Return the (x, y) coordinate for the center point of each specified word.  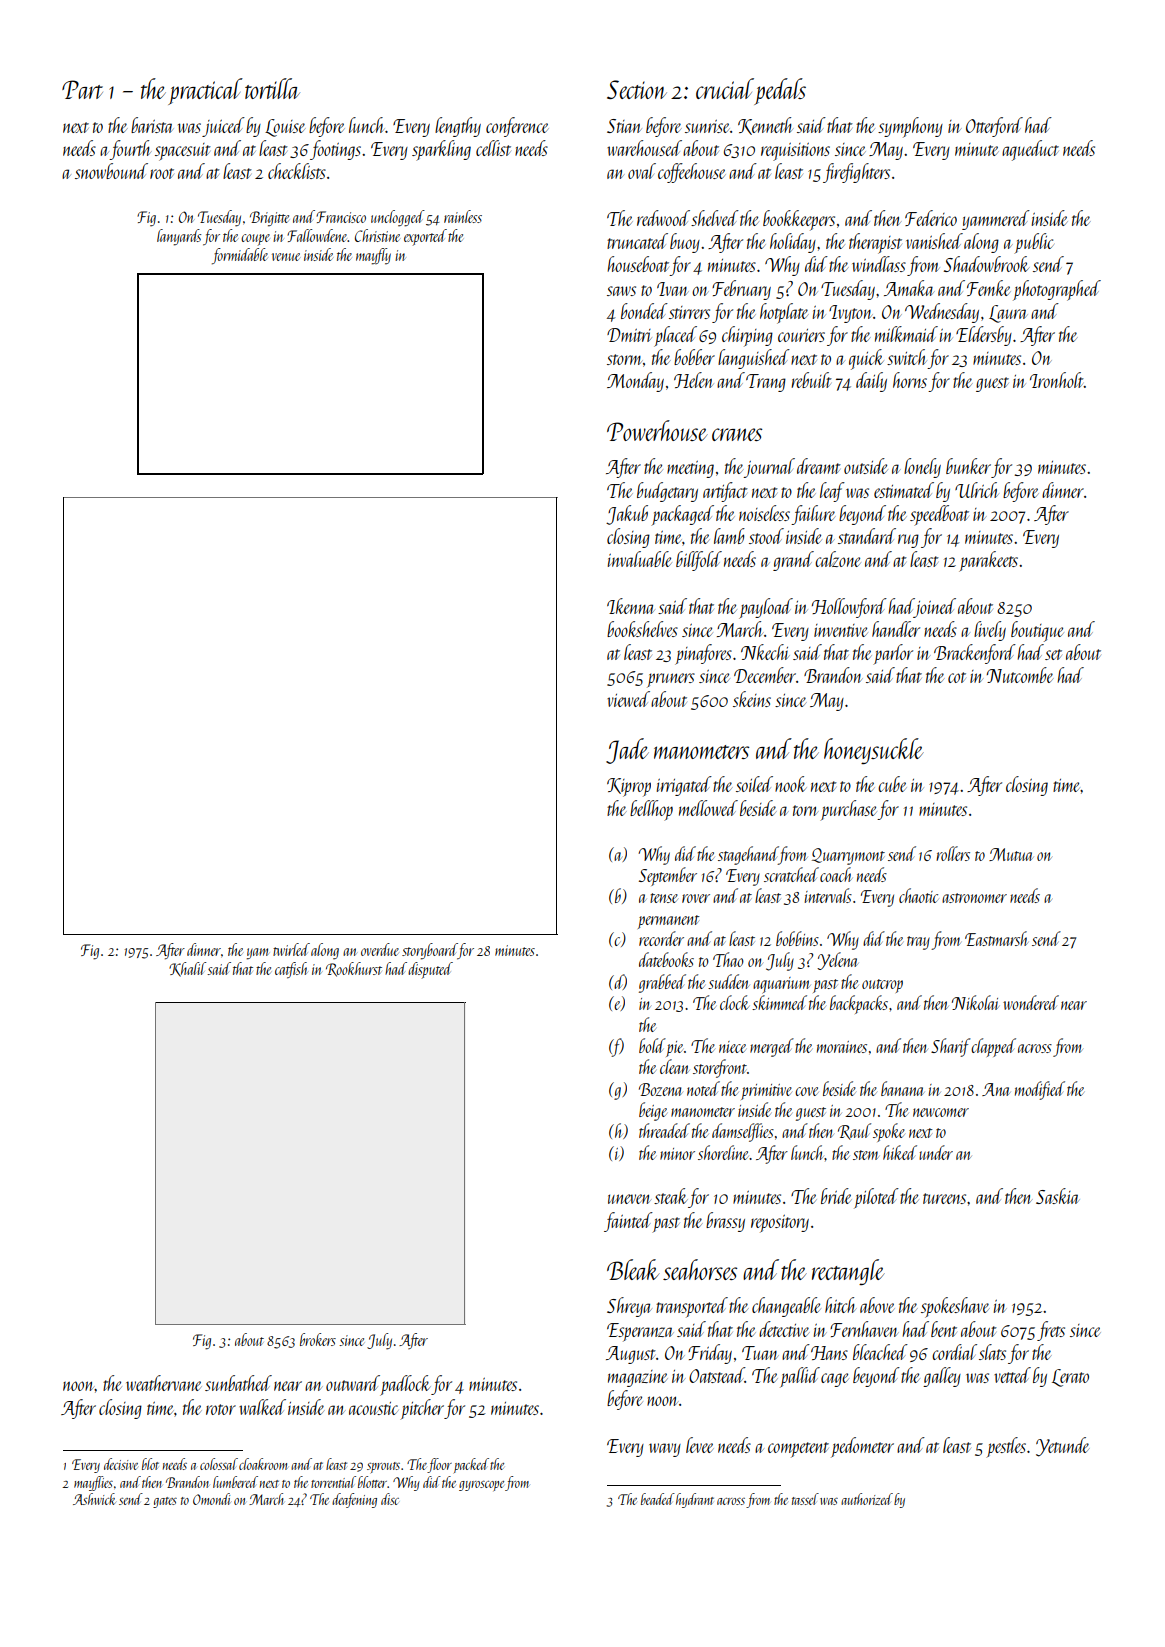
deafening (354, 1500)
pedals (780, 91)
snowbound (111, 171)
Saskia (1058, 1196)
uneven (629, 1199)
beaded (658, 1499)
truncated (637, 241)
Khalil (187, 969)
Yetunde (1062, 1447)
